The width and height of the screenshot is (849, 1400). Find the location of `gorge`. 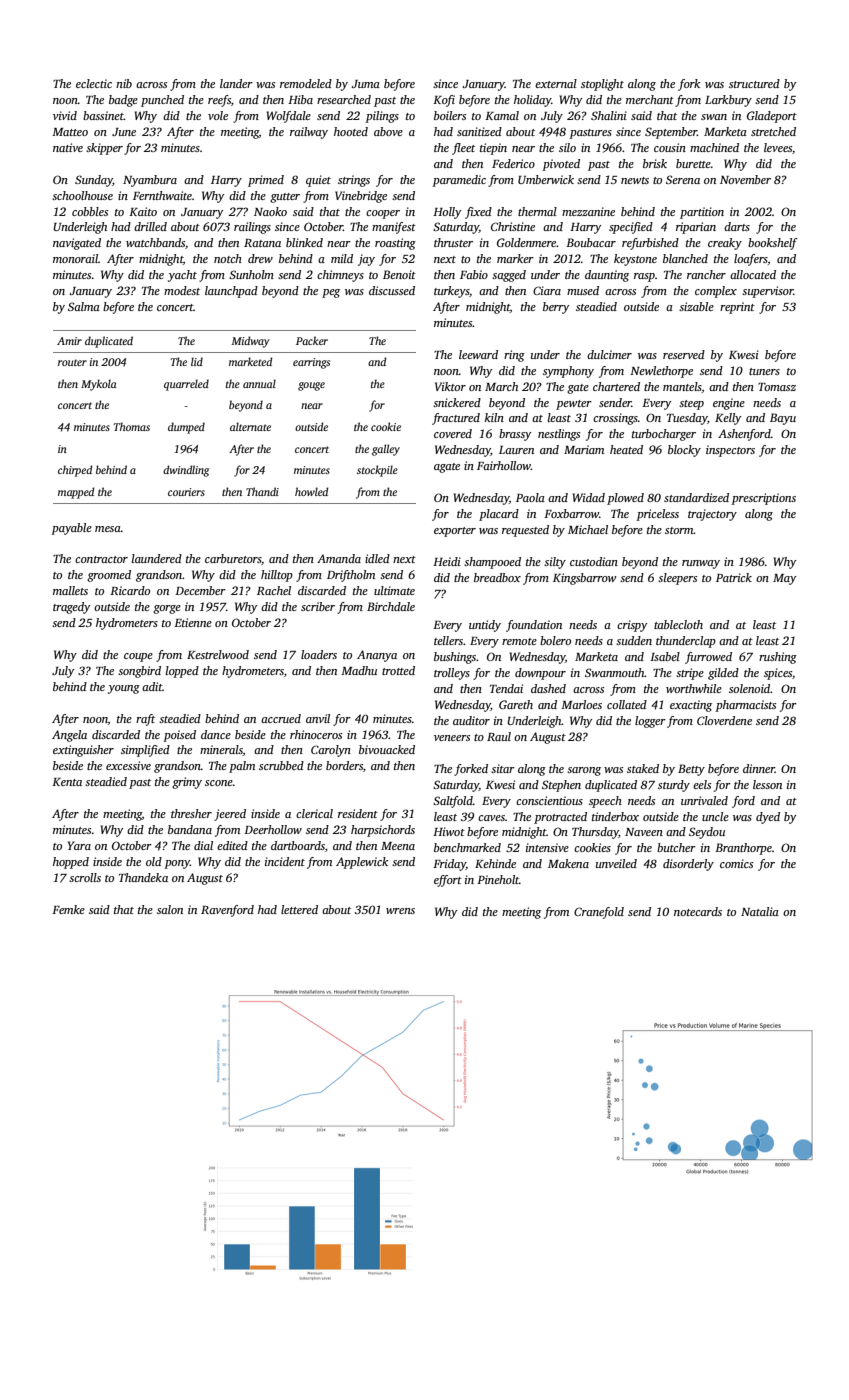

gorge is located at coordinates (167, 609).
